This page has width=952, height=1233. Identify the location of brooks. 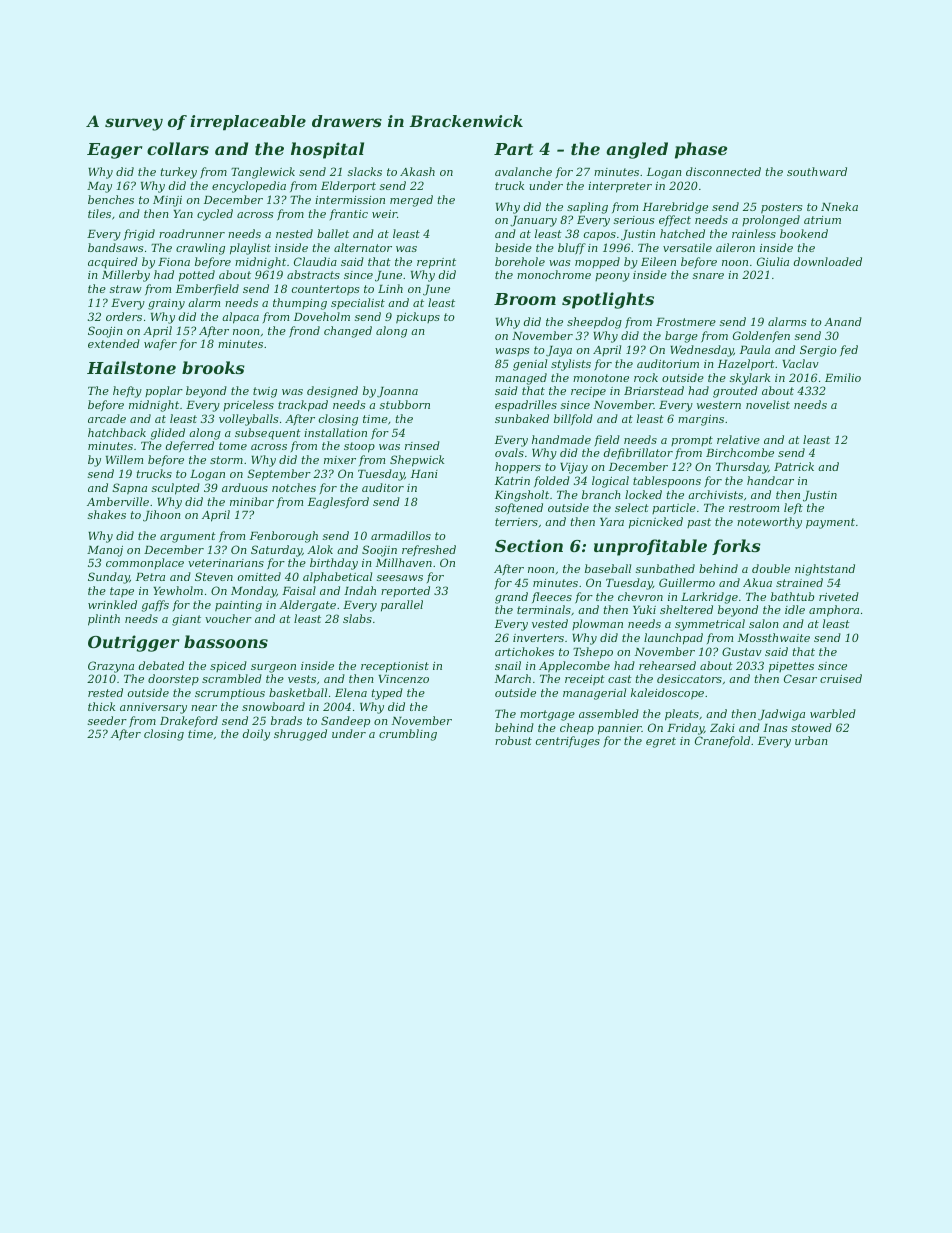
(213, 367).
